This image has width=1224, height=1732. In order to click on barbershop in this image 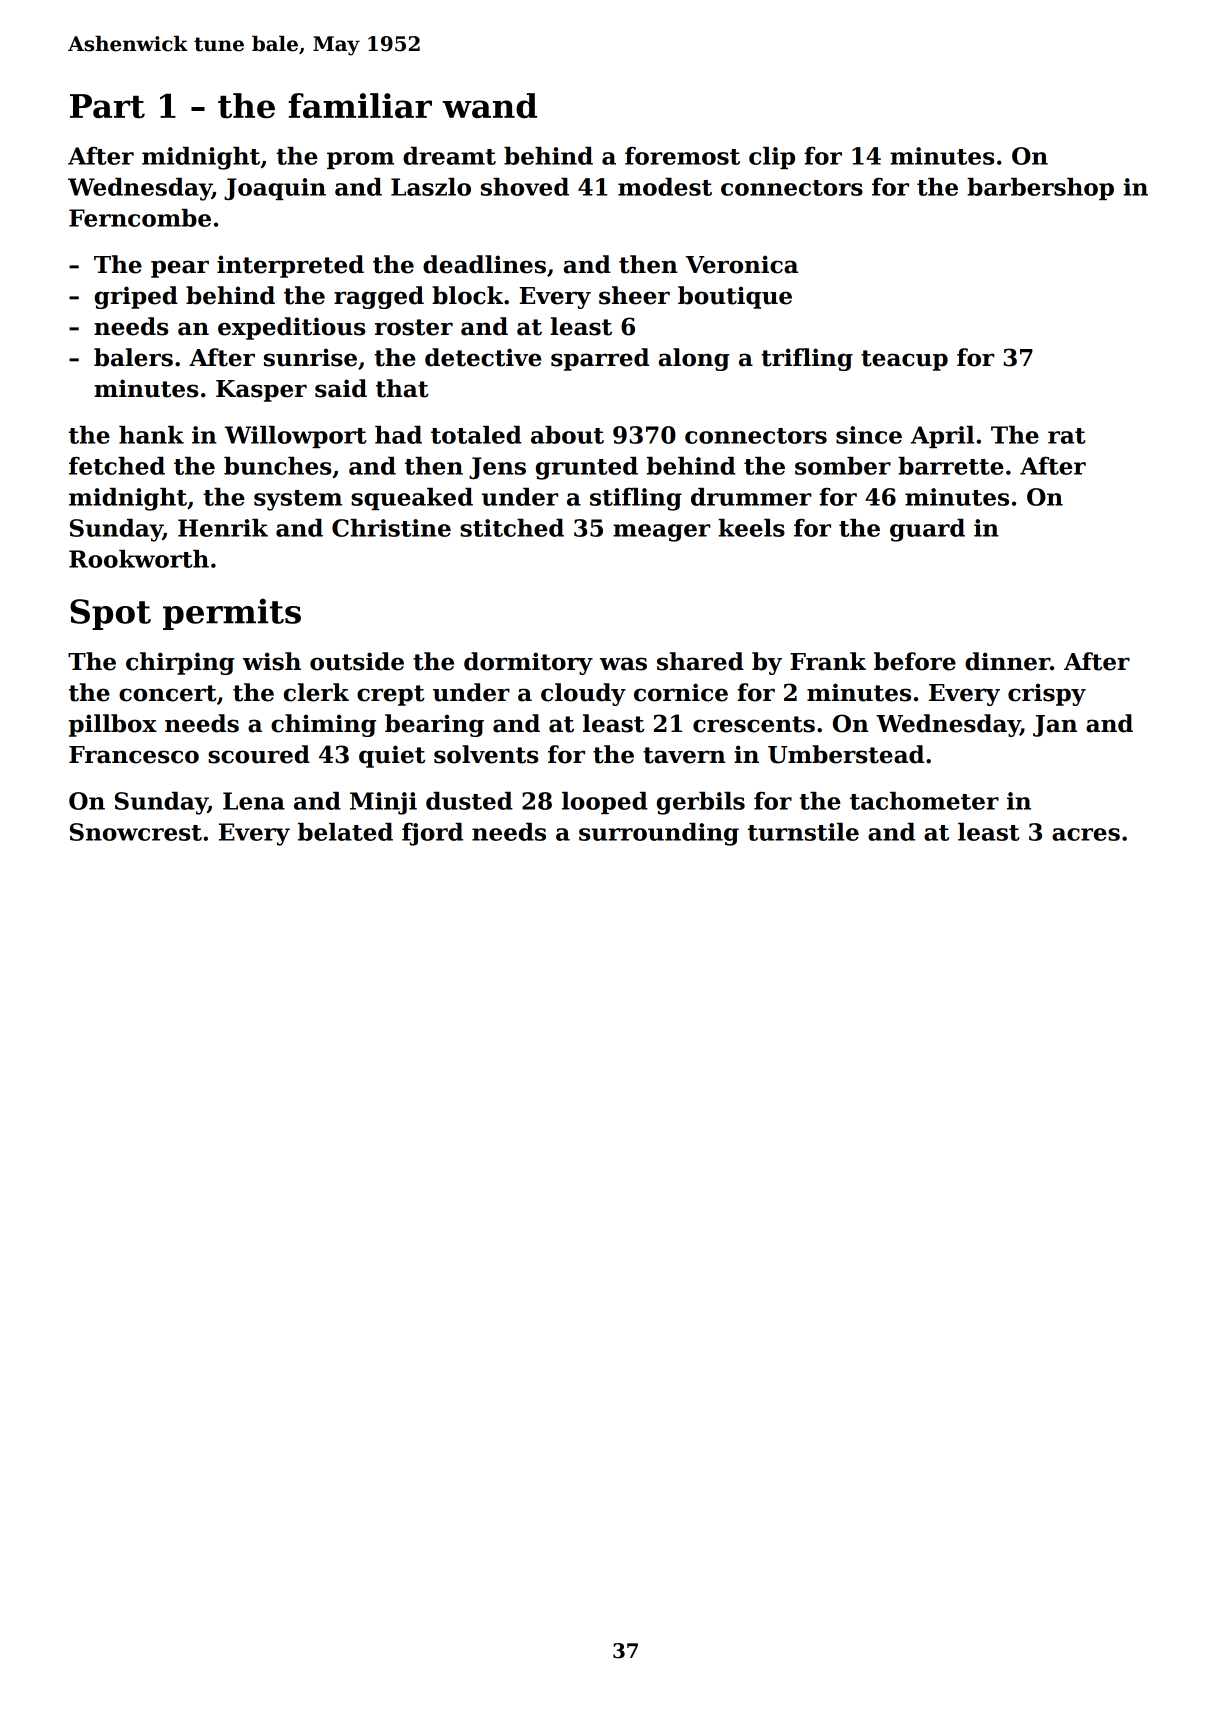, I will do `click(1040, 189)`.
